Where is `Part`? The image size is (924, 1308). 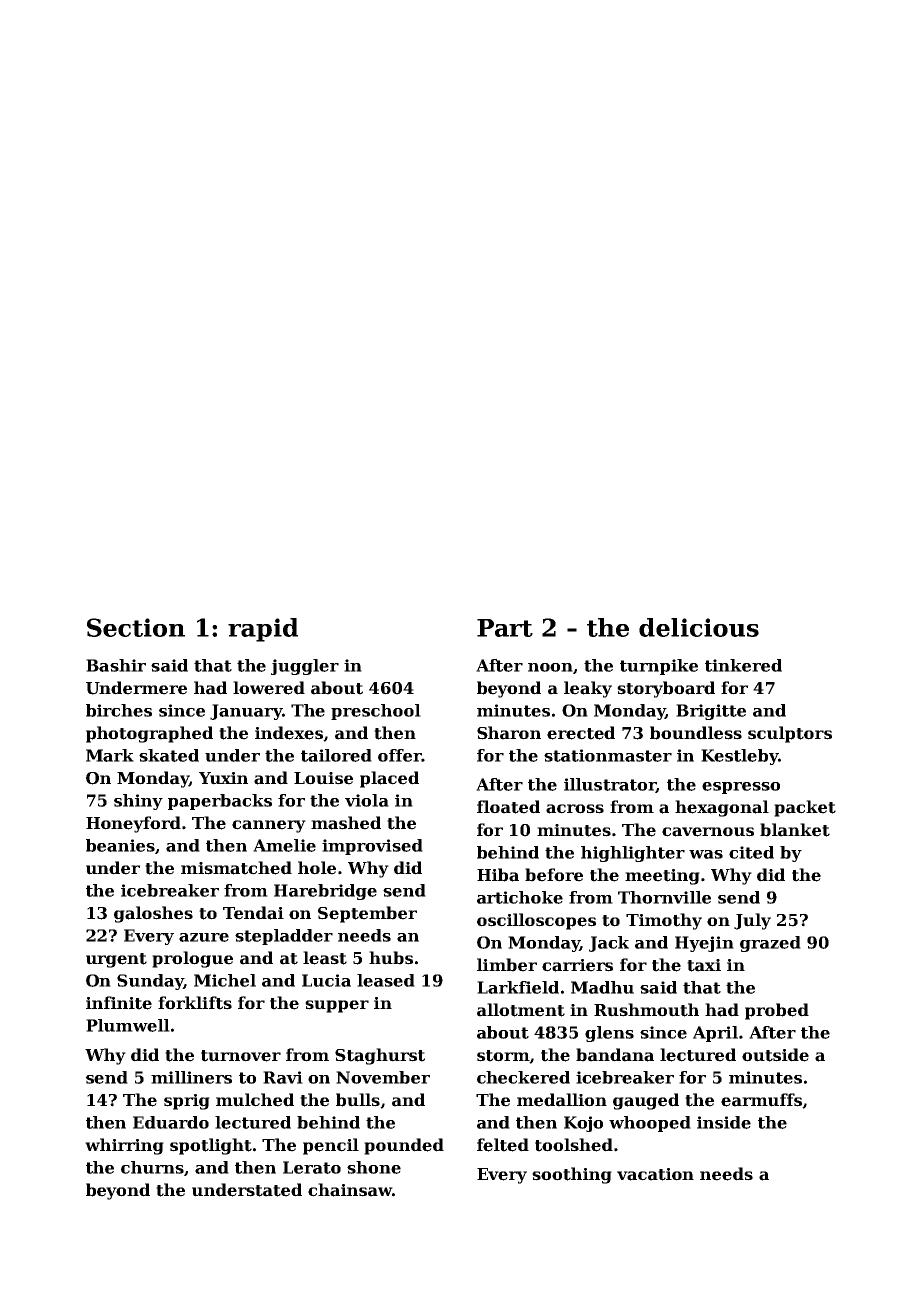 Part is located at coordinates (505, 628).
